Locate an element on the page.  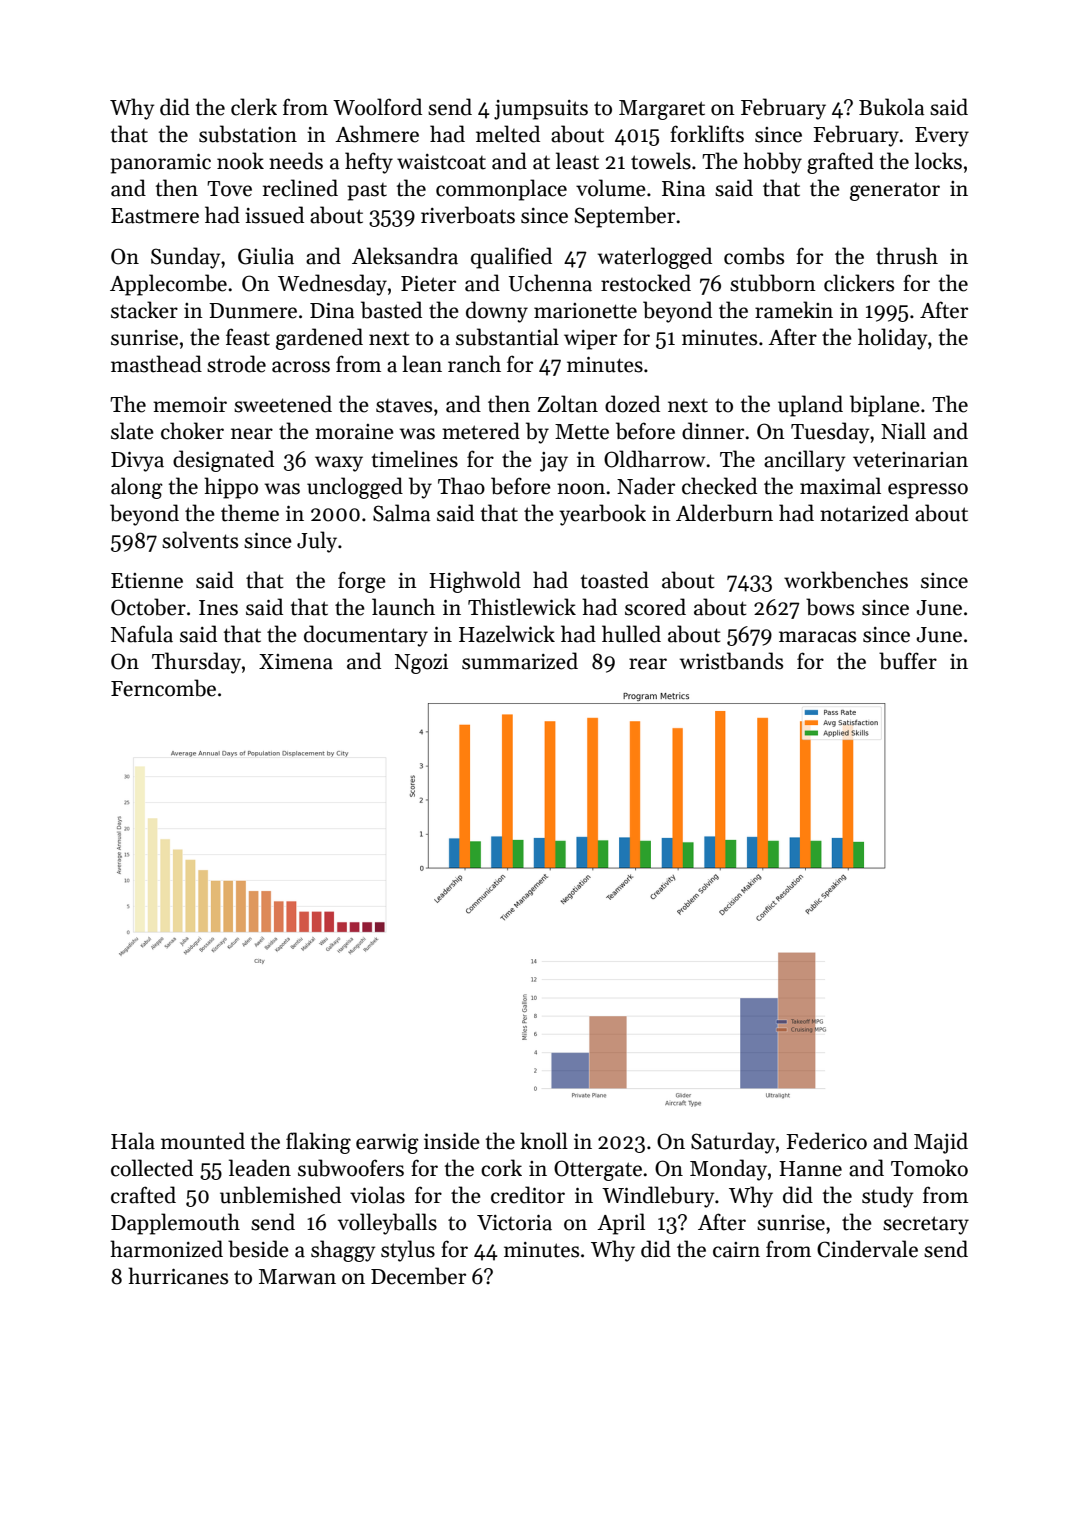
buffer is located at coordinates (908, 661).
